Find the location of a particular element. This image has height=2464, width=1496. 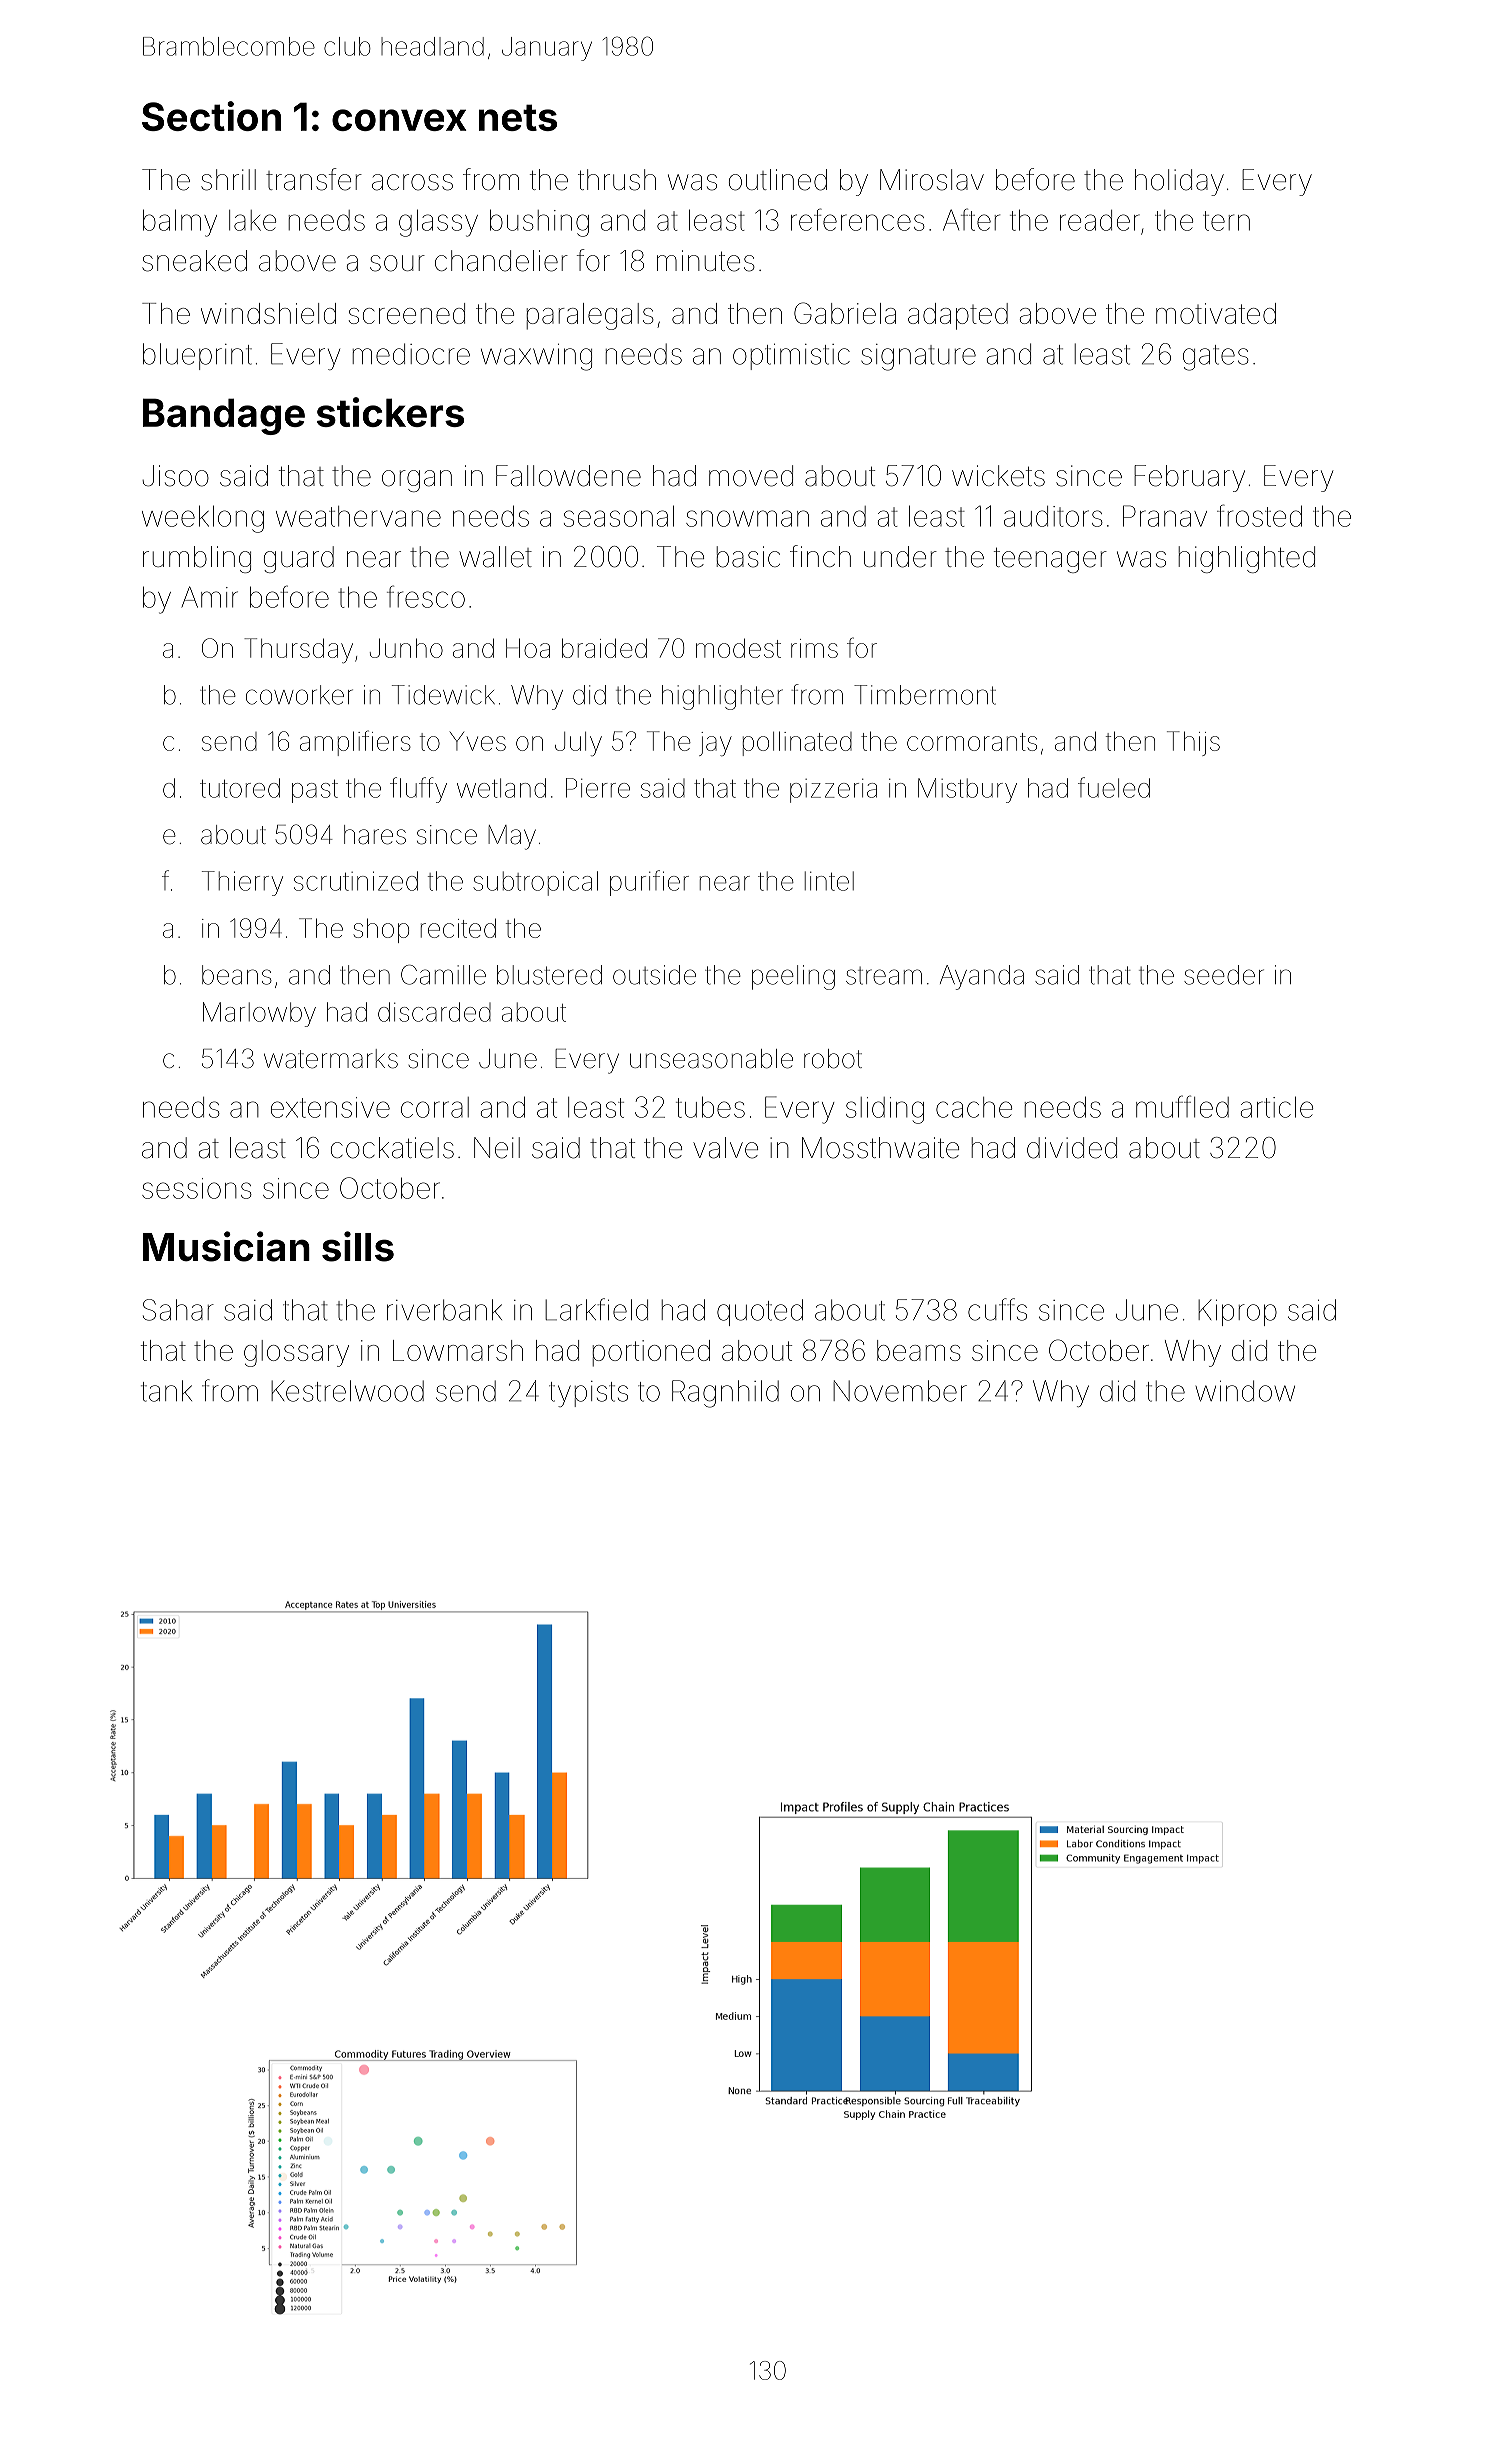

jay is located at coordinates (715, 744).
